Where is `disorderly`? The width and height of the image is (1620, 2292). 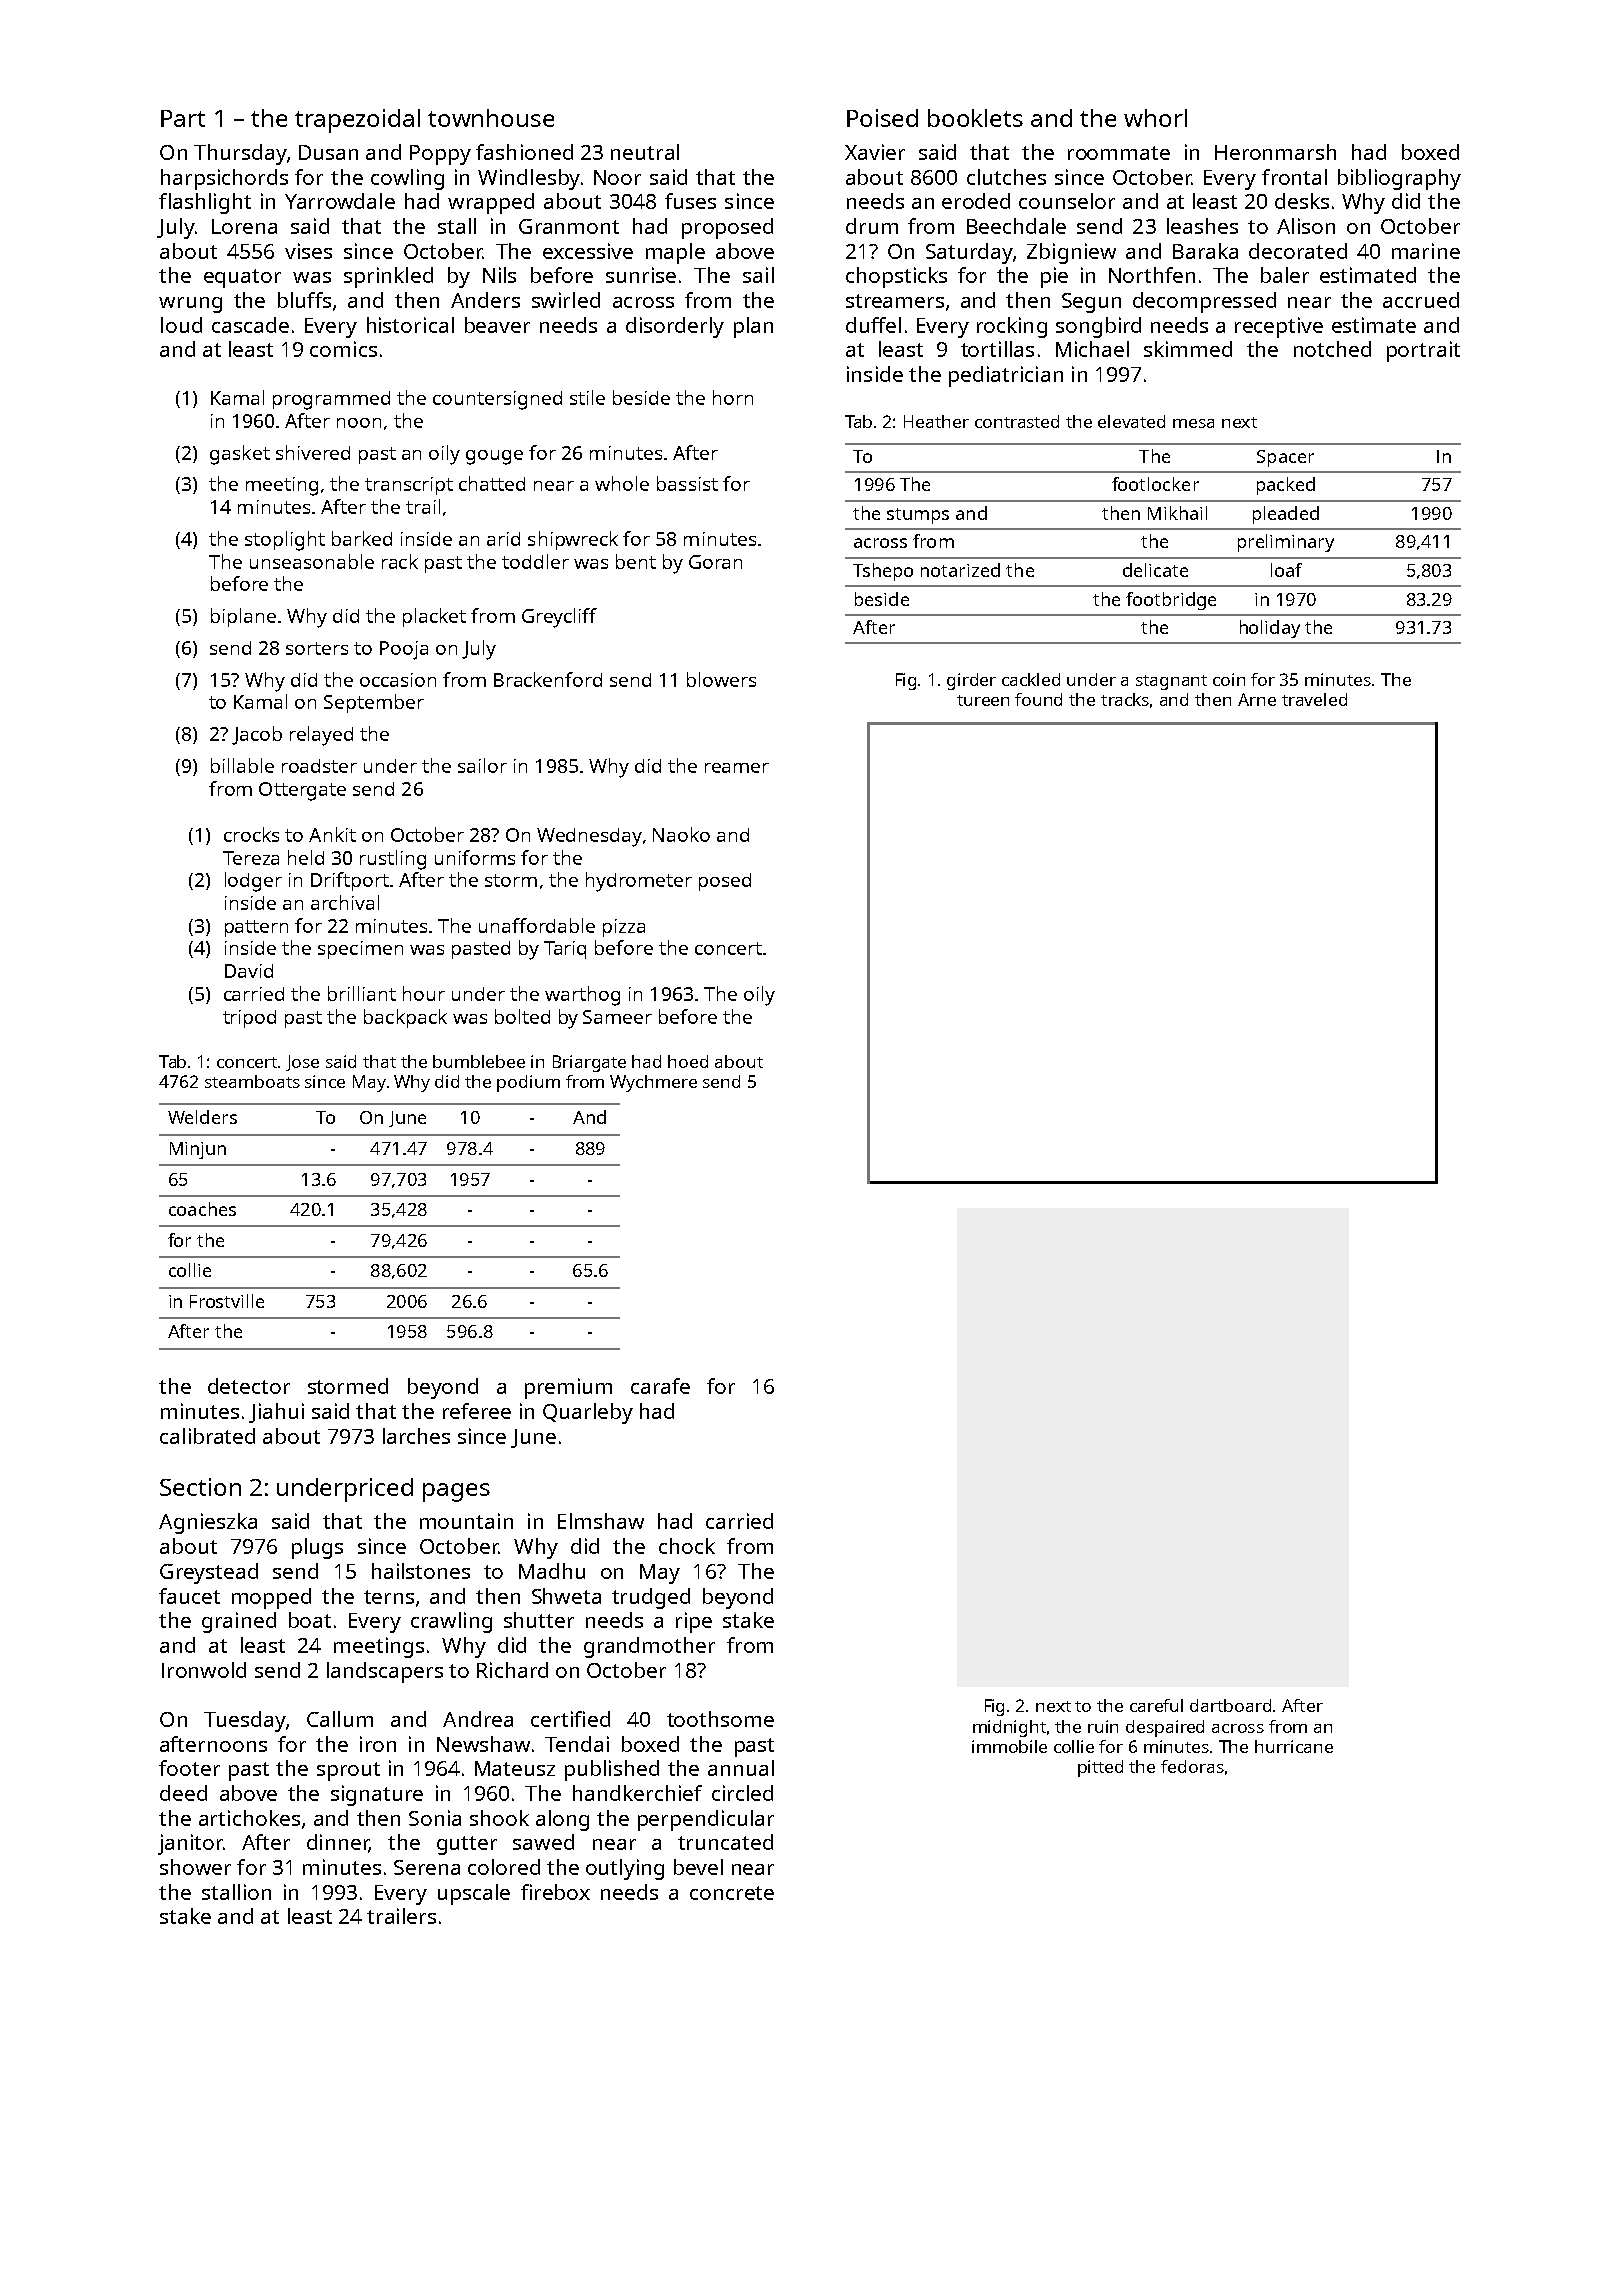
disorderly is located at coordinates (675, 327).
